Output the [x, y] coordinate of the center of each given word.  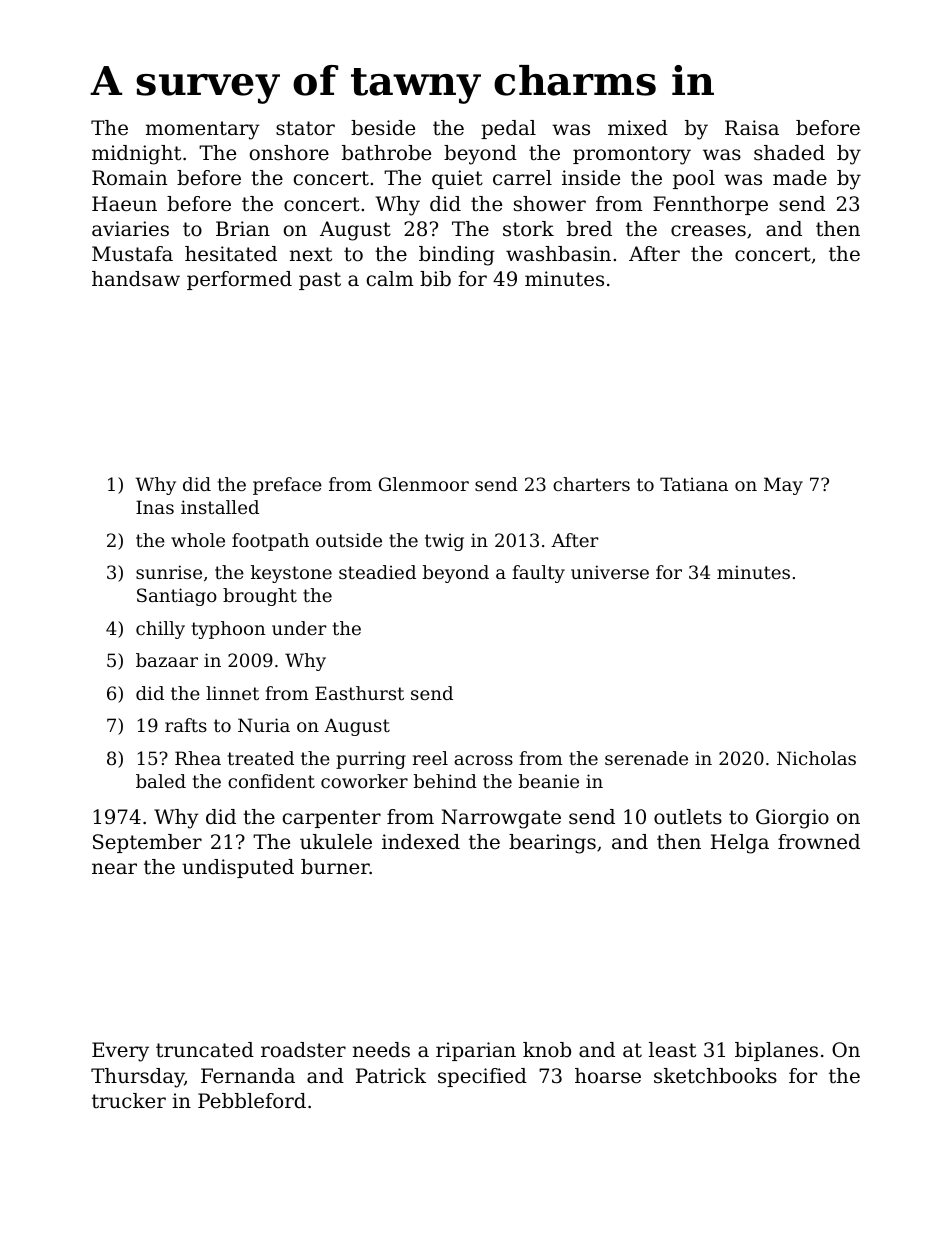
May [783, 486]
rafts [186, 725]
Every [120, 1052]
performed [239, 280]
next [311, 254]
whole [198, 540]
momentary [203, 130]
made [800, 178]
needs [381, 1050]
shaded [789, 153]
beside [383, 128]
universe [610, 572]
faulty [538, 574]
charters [591, 484]
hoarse [608, 1076]
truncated [205, 1050]
